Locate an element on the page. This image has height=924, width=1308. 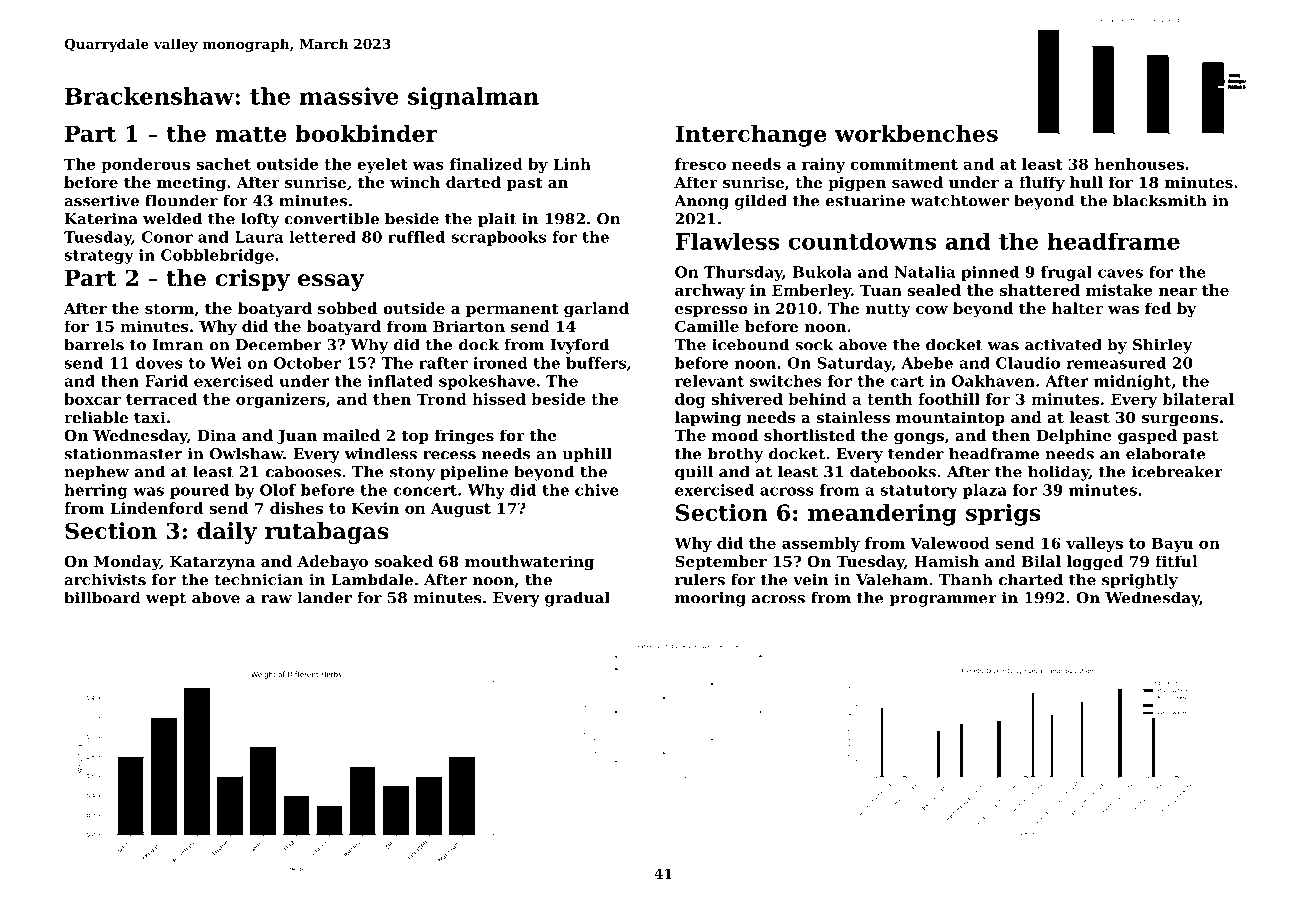
hissed is located at coordinates (499, 399).
